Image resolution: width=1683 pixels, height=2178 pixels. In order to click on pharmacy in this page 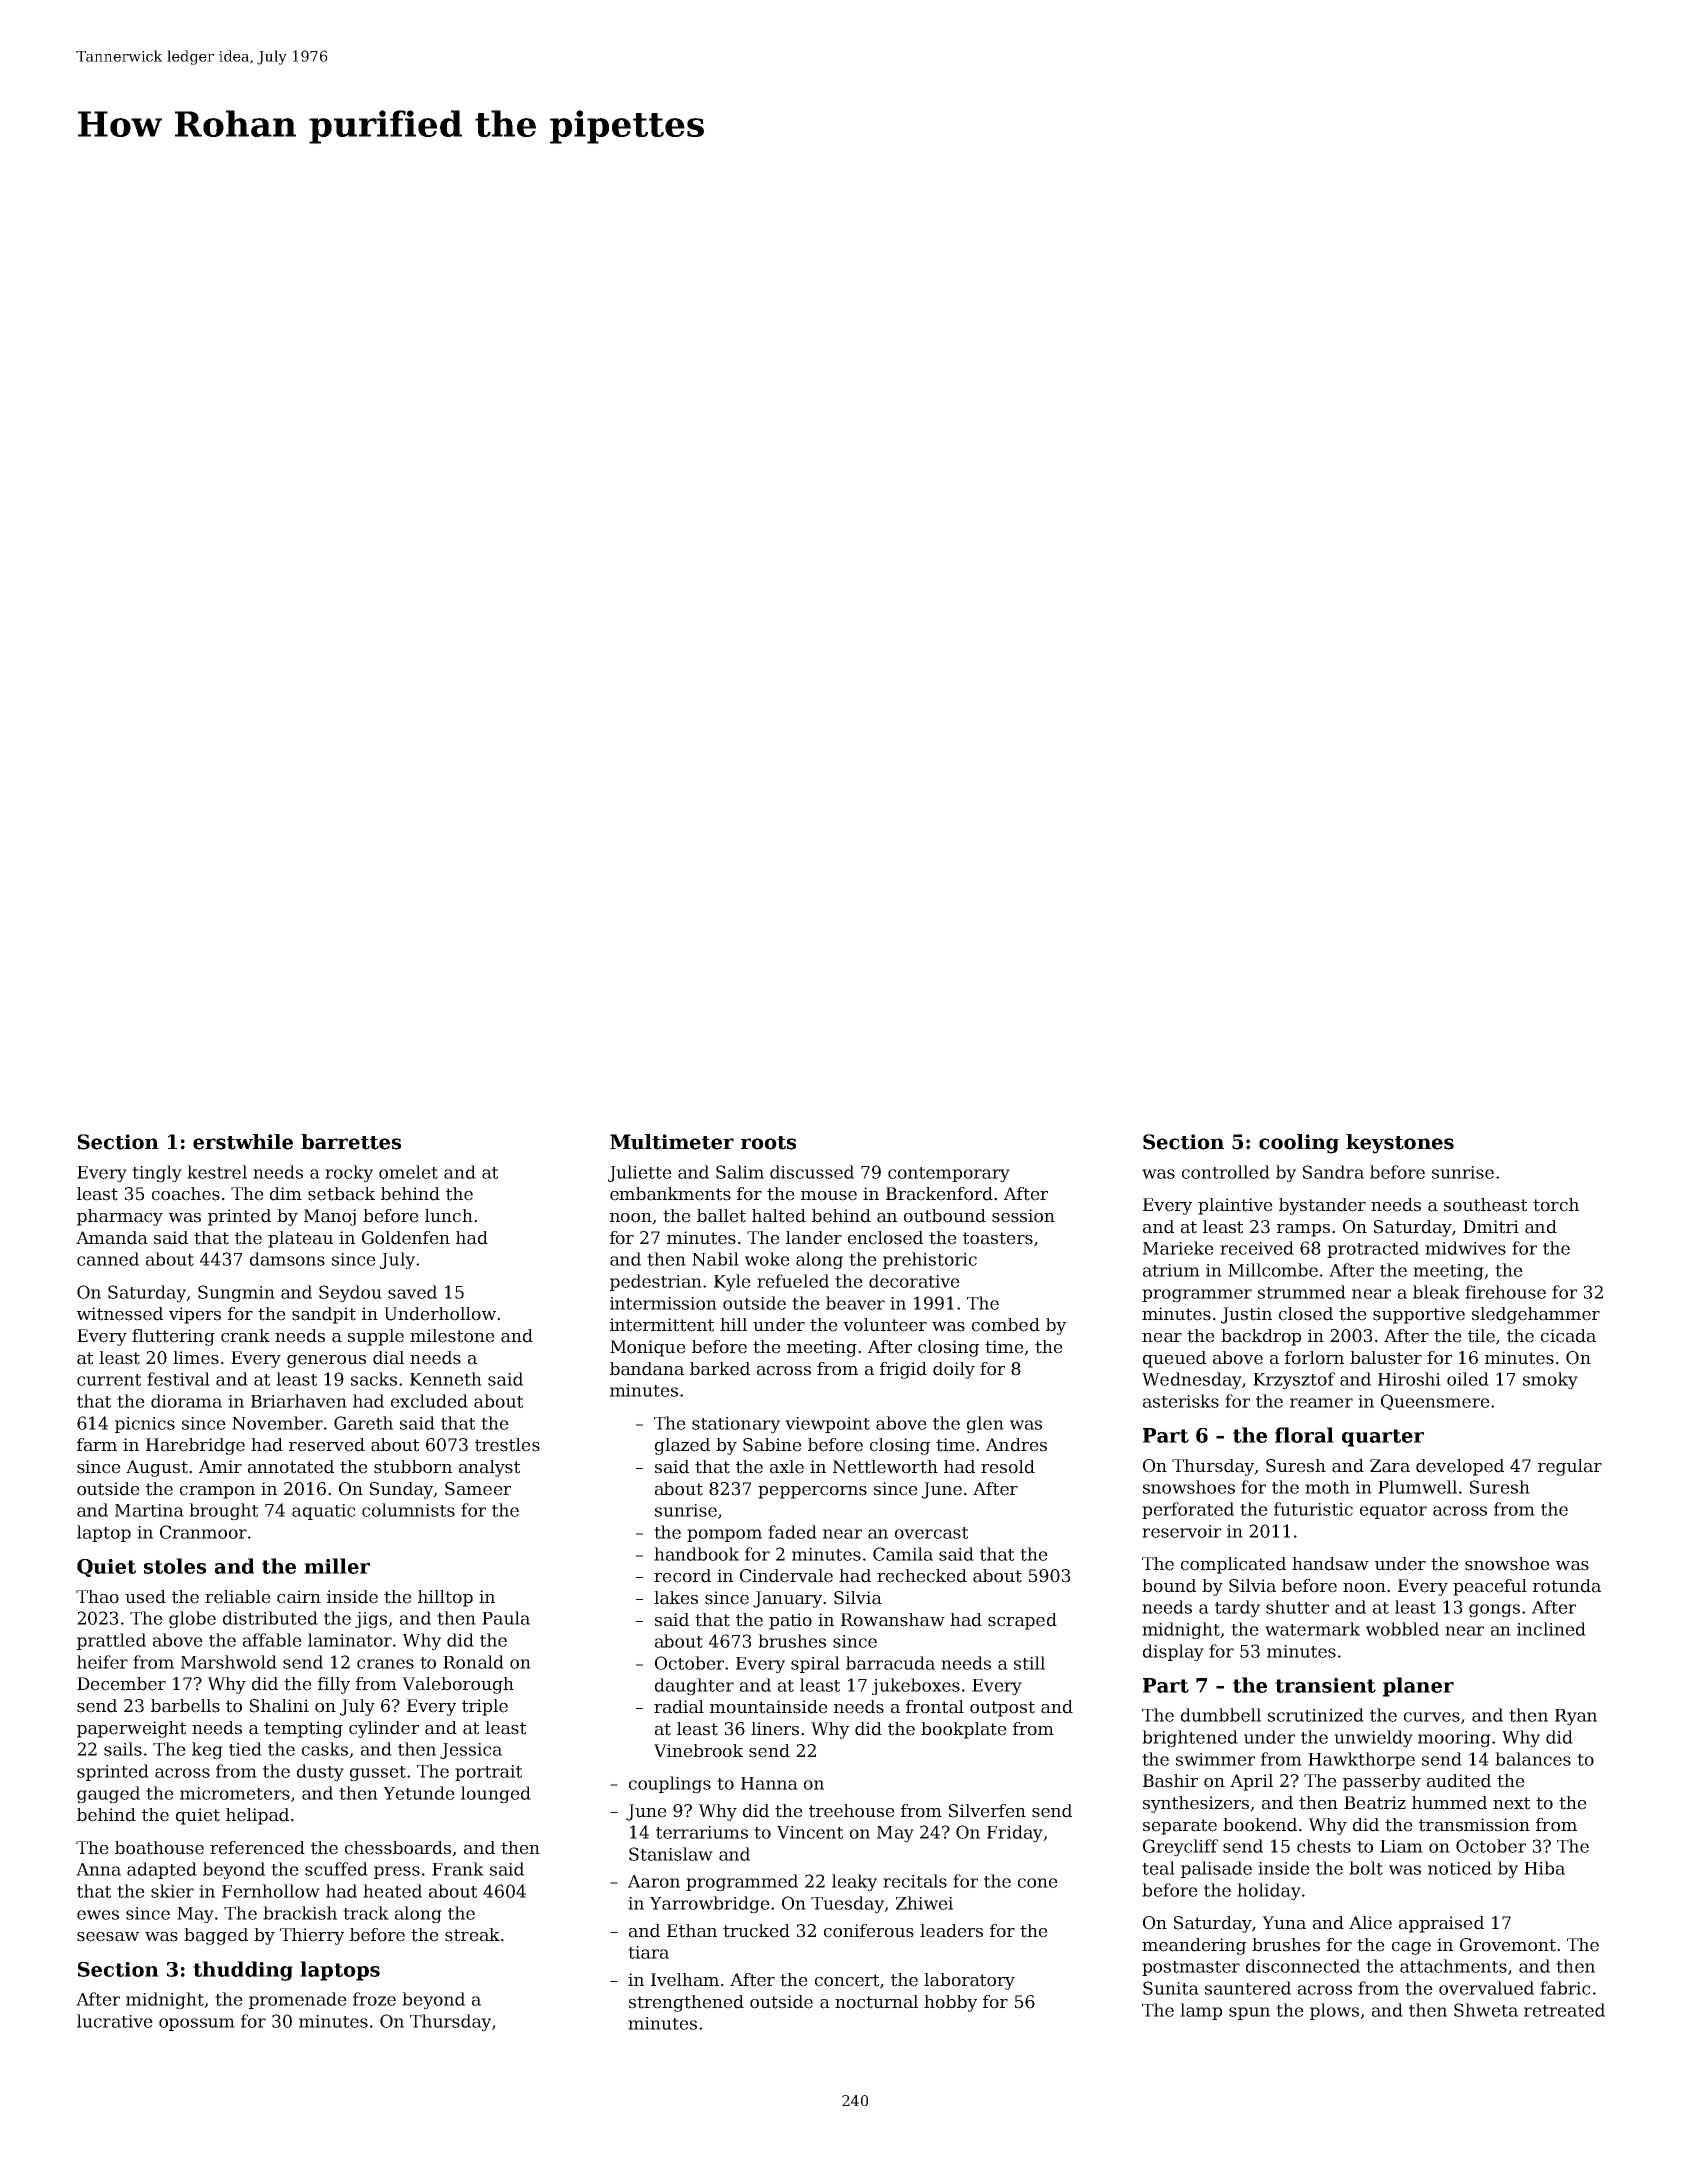, I will do `click(120, 1217)`.
